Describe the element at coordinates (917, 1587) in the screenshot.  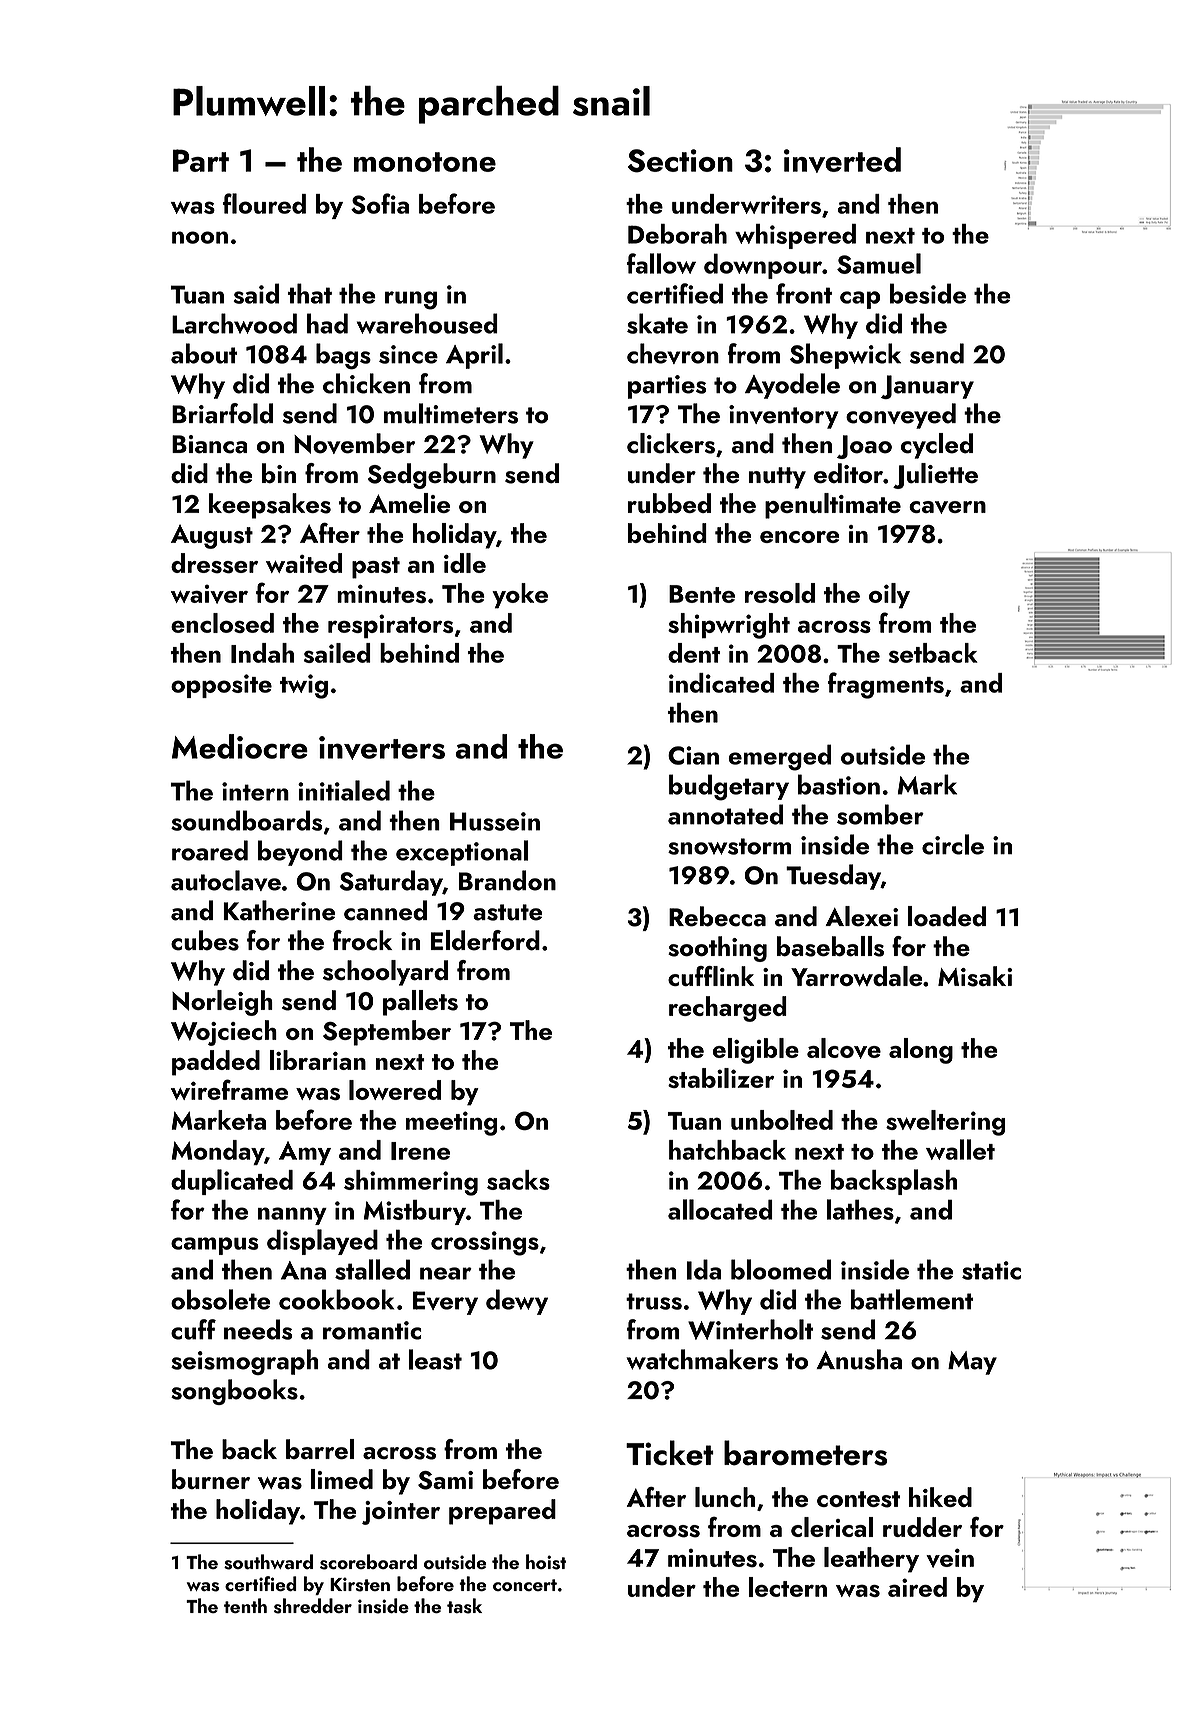
I see `aired` at that location.
